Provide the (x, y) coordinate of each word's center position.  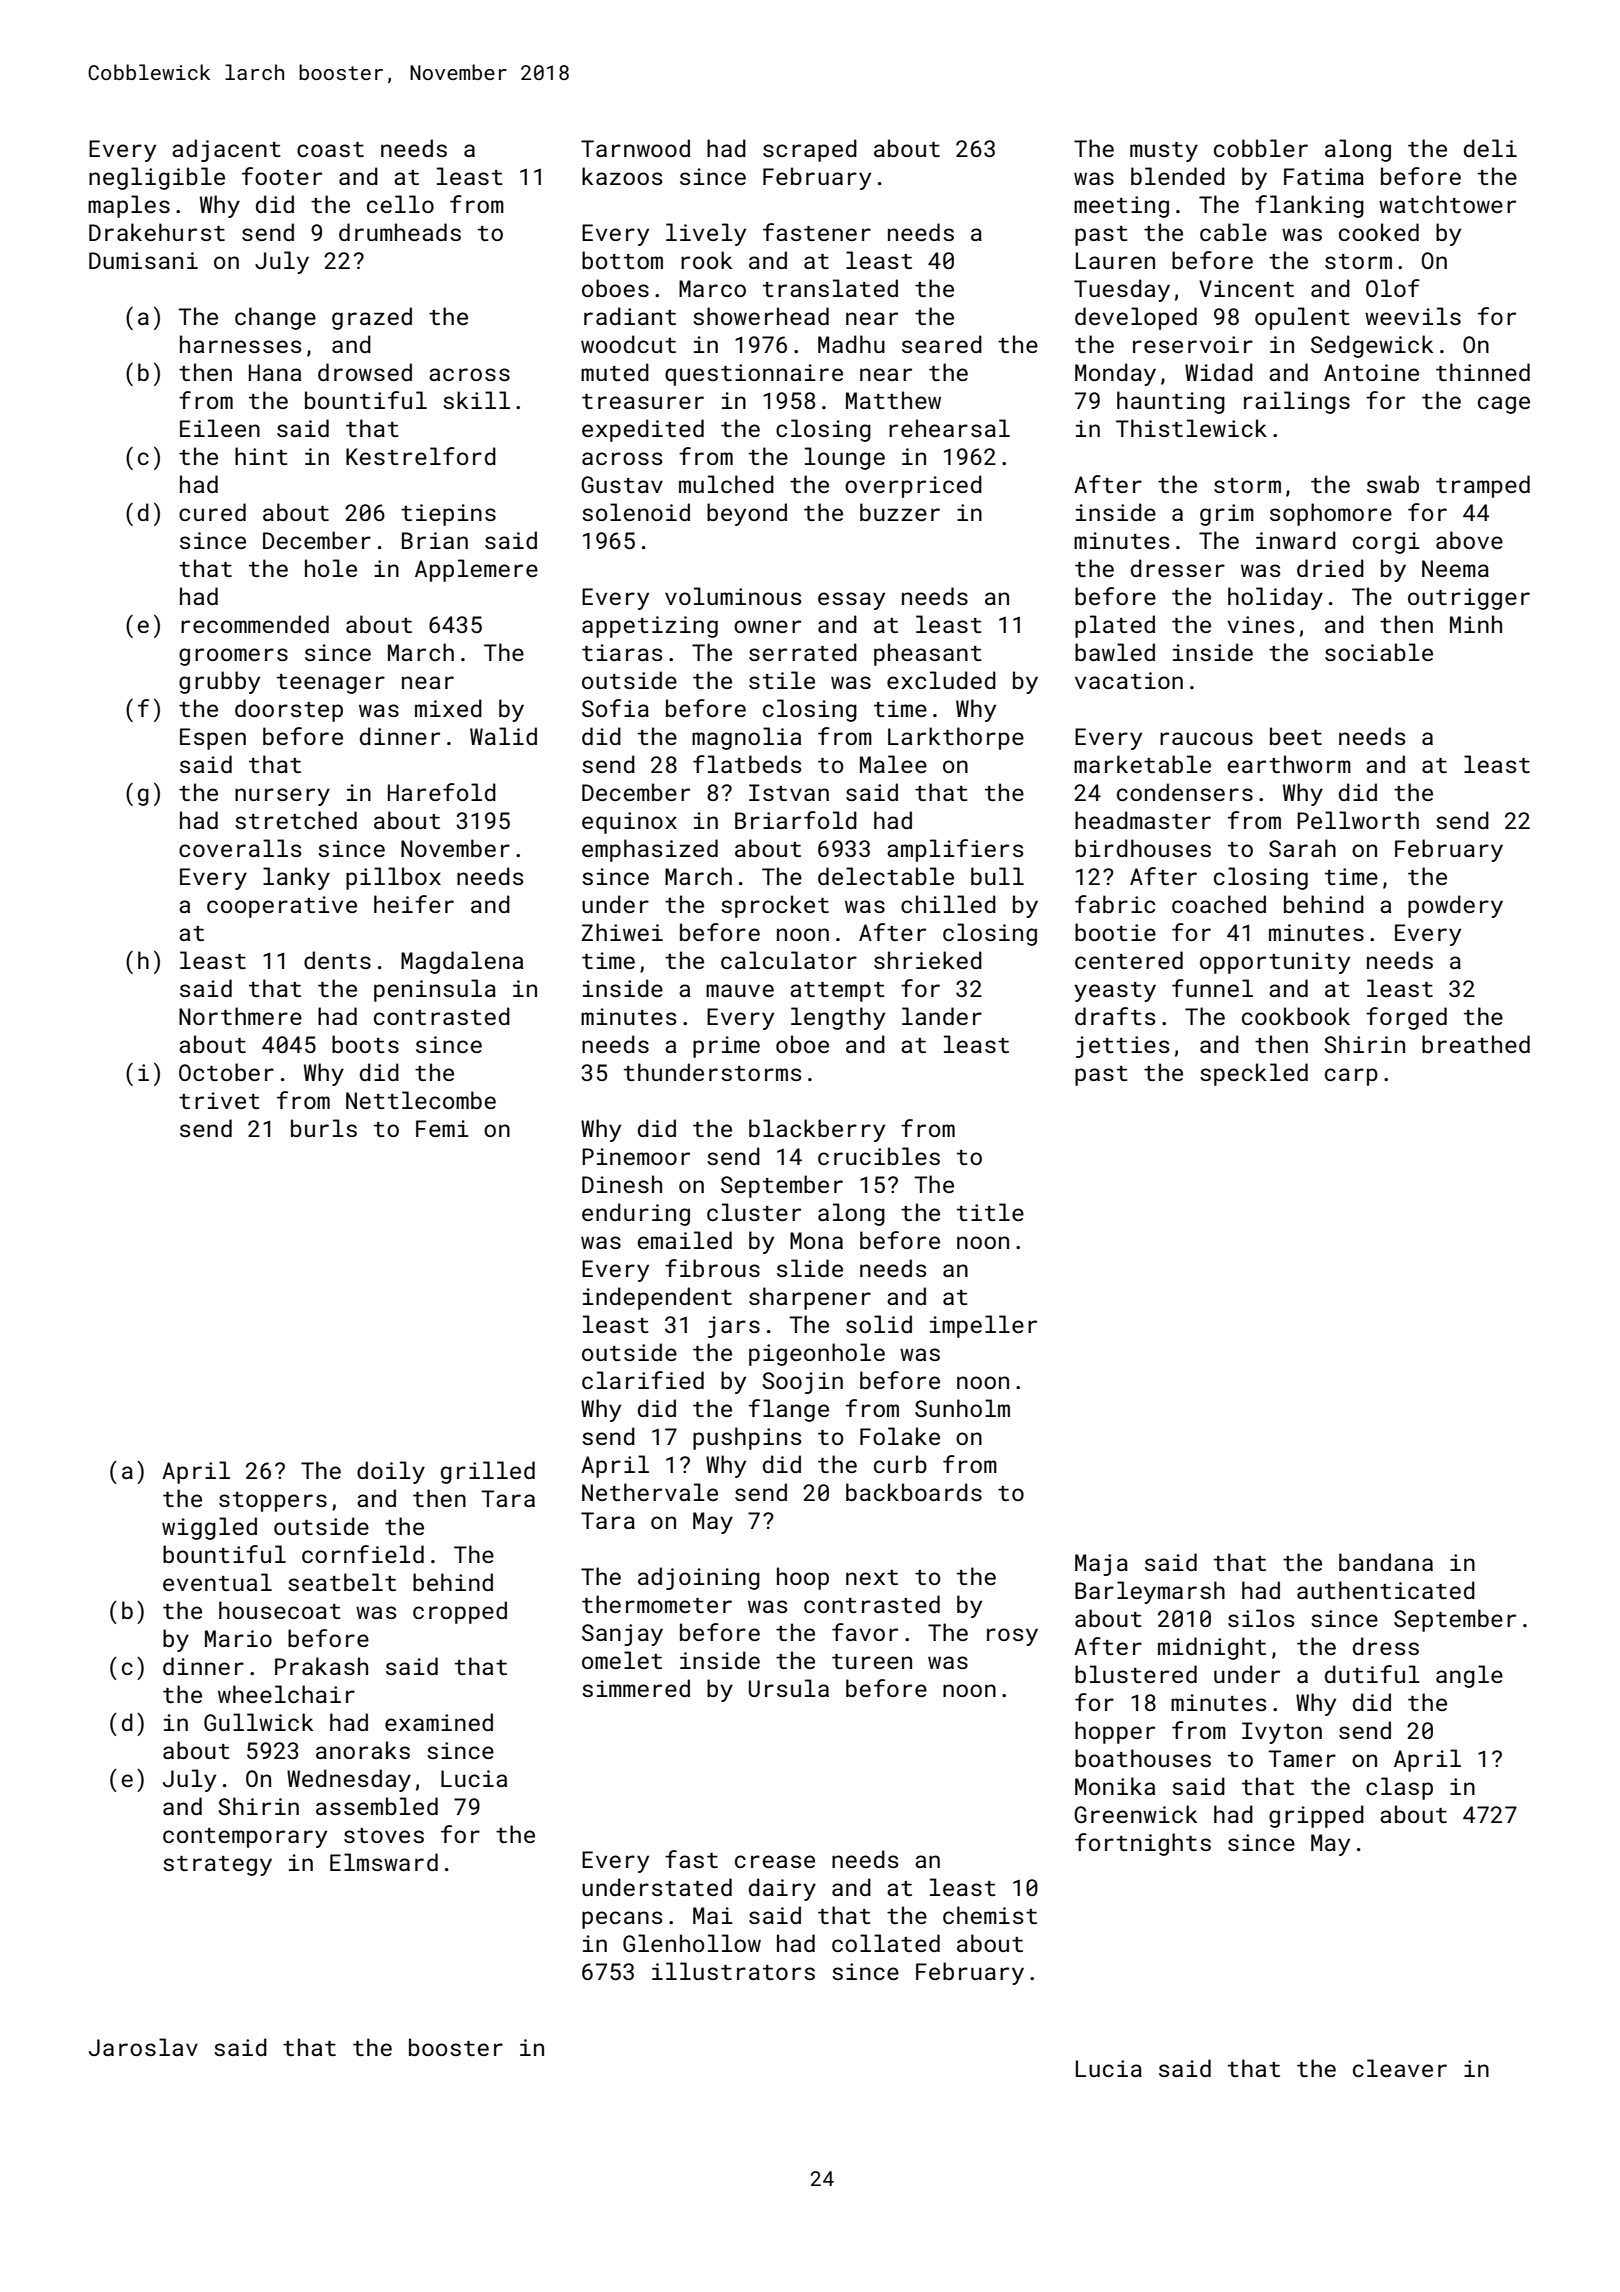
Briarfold (796, 820)
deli (1490, 148)
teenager (331, 684)
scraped (810, 150)
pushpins (747, 1438)
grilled (488, 1472)
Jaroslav (143, 2047)
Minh (1476, 624)
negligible (157, 178)
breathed (1476, 1044)
